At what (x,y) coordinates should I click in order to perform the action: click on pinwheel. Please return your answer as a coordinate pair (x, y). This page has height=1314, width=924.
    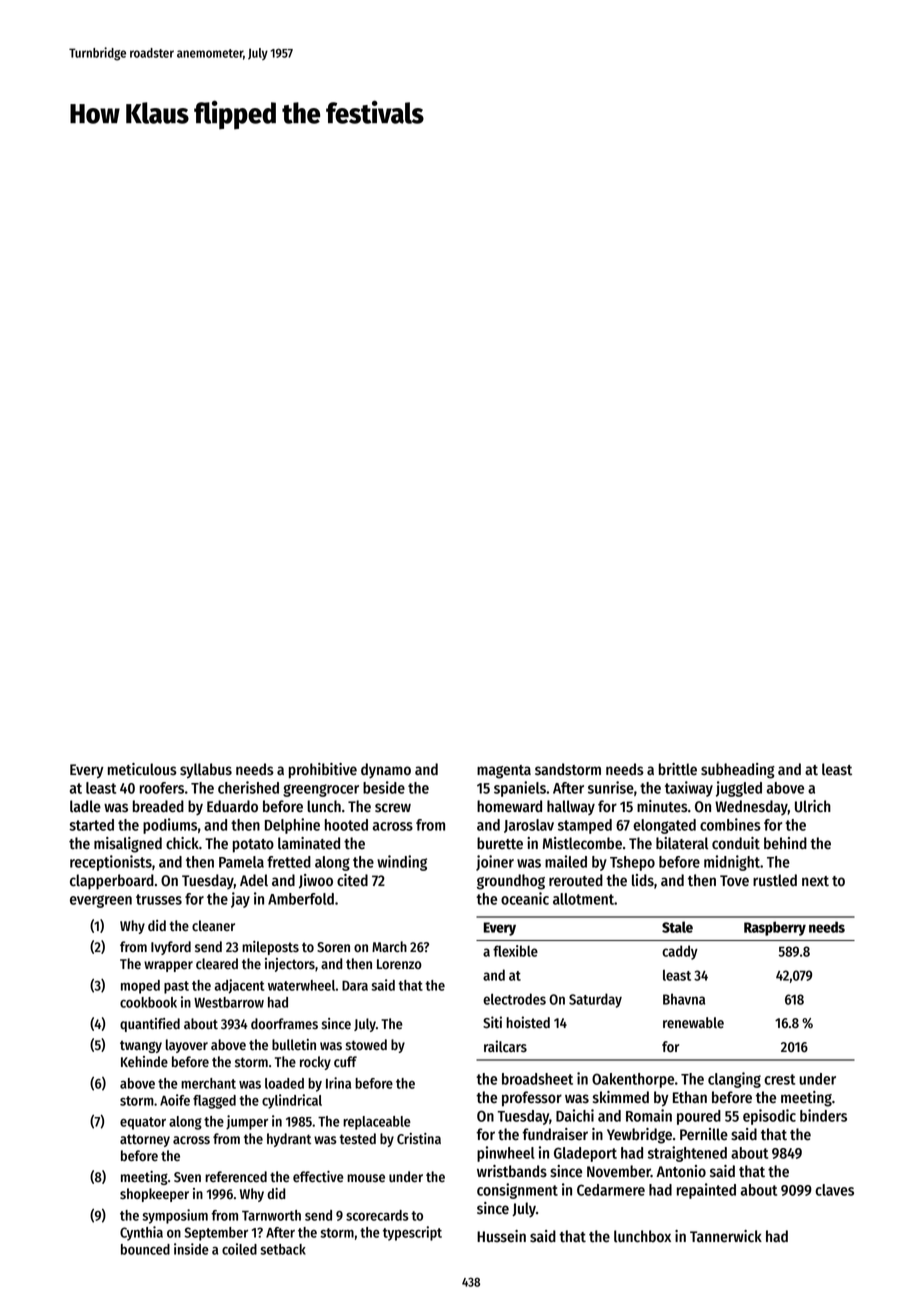
    Looking at the image, I should click on (506, 1154).
